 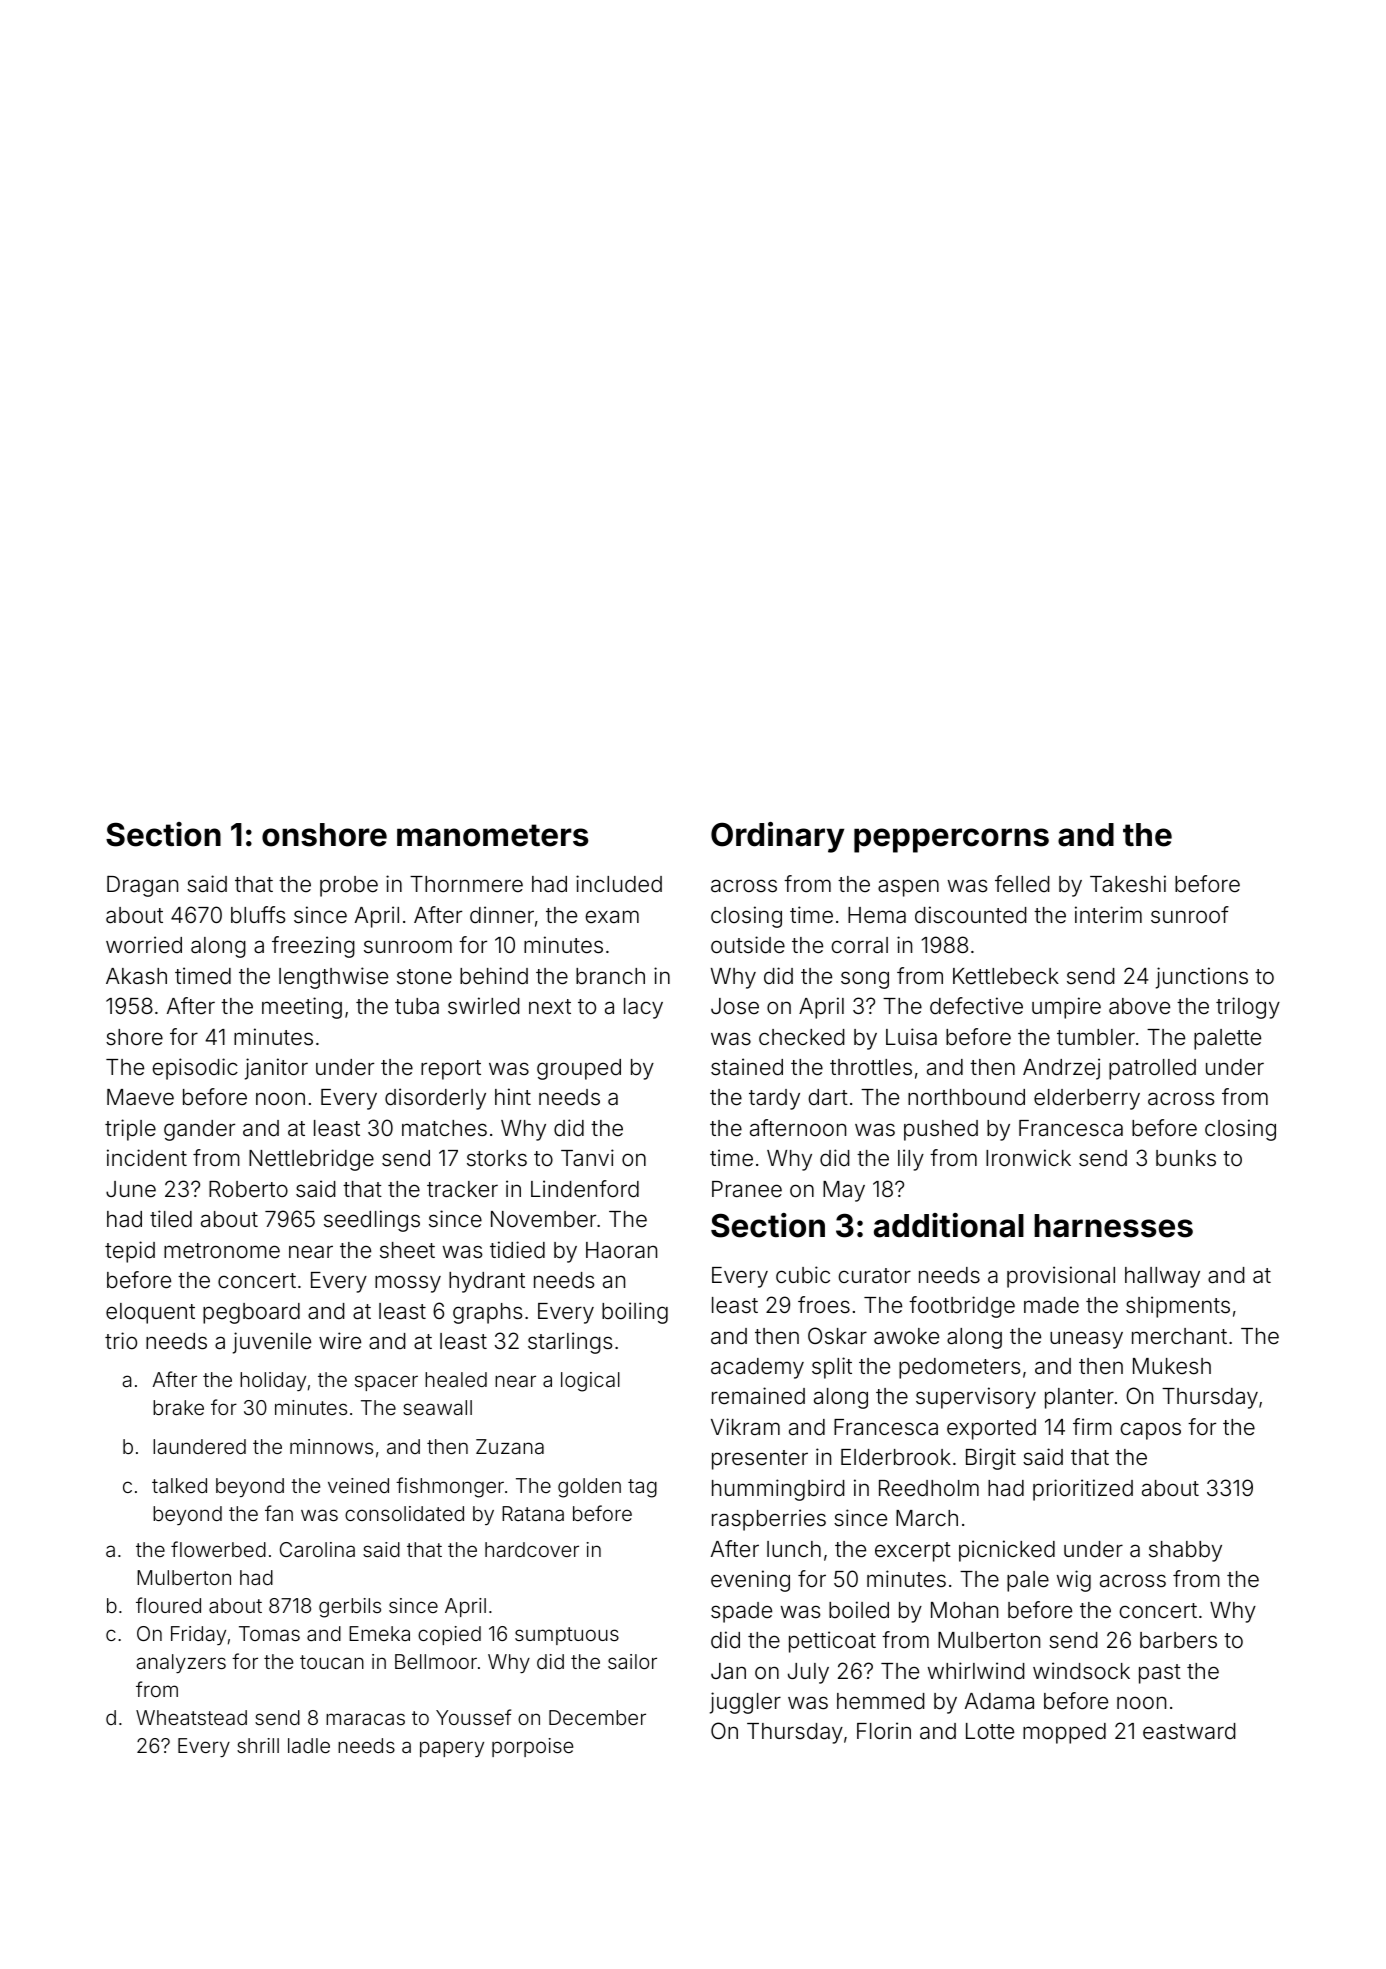 I want to click on Pranee, so click(x=747, y=1189).
